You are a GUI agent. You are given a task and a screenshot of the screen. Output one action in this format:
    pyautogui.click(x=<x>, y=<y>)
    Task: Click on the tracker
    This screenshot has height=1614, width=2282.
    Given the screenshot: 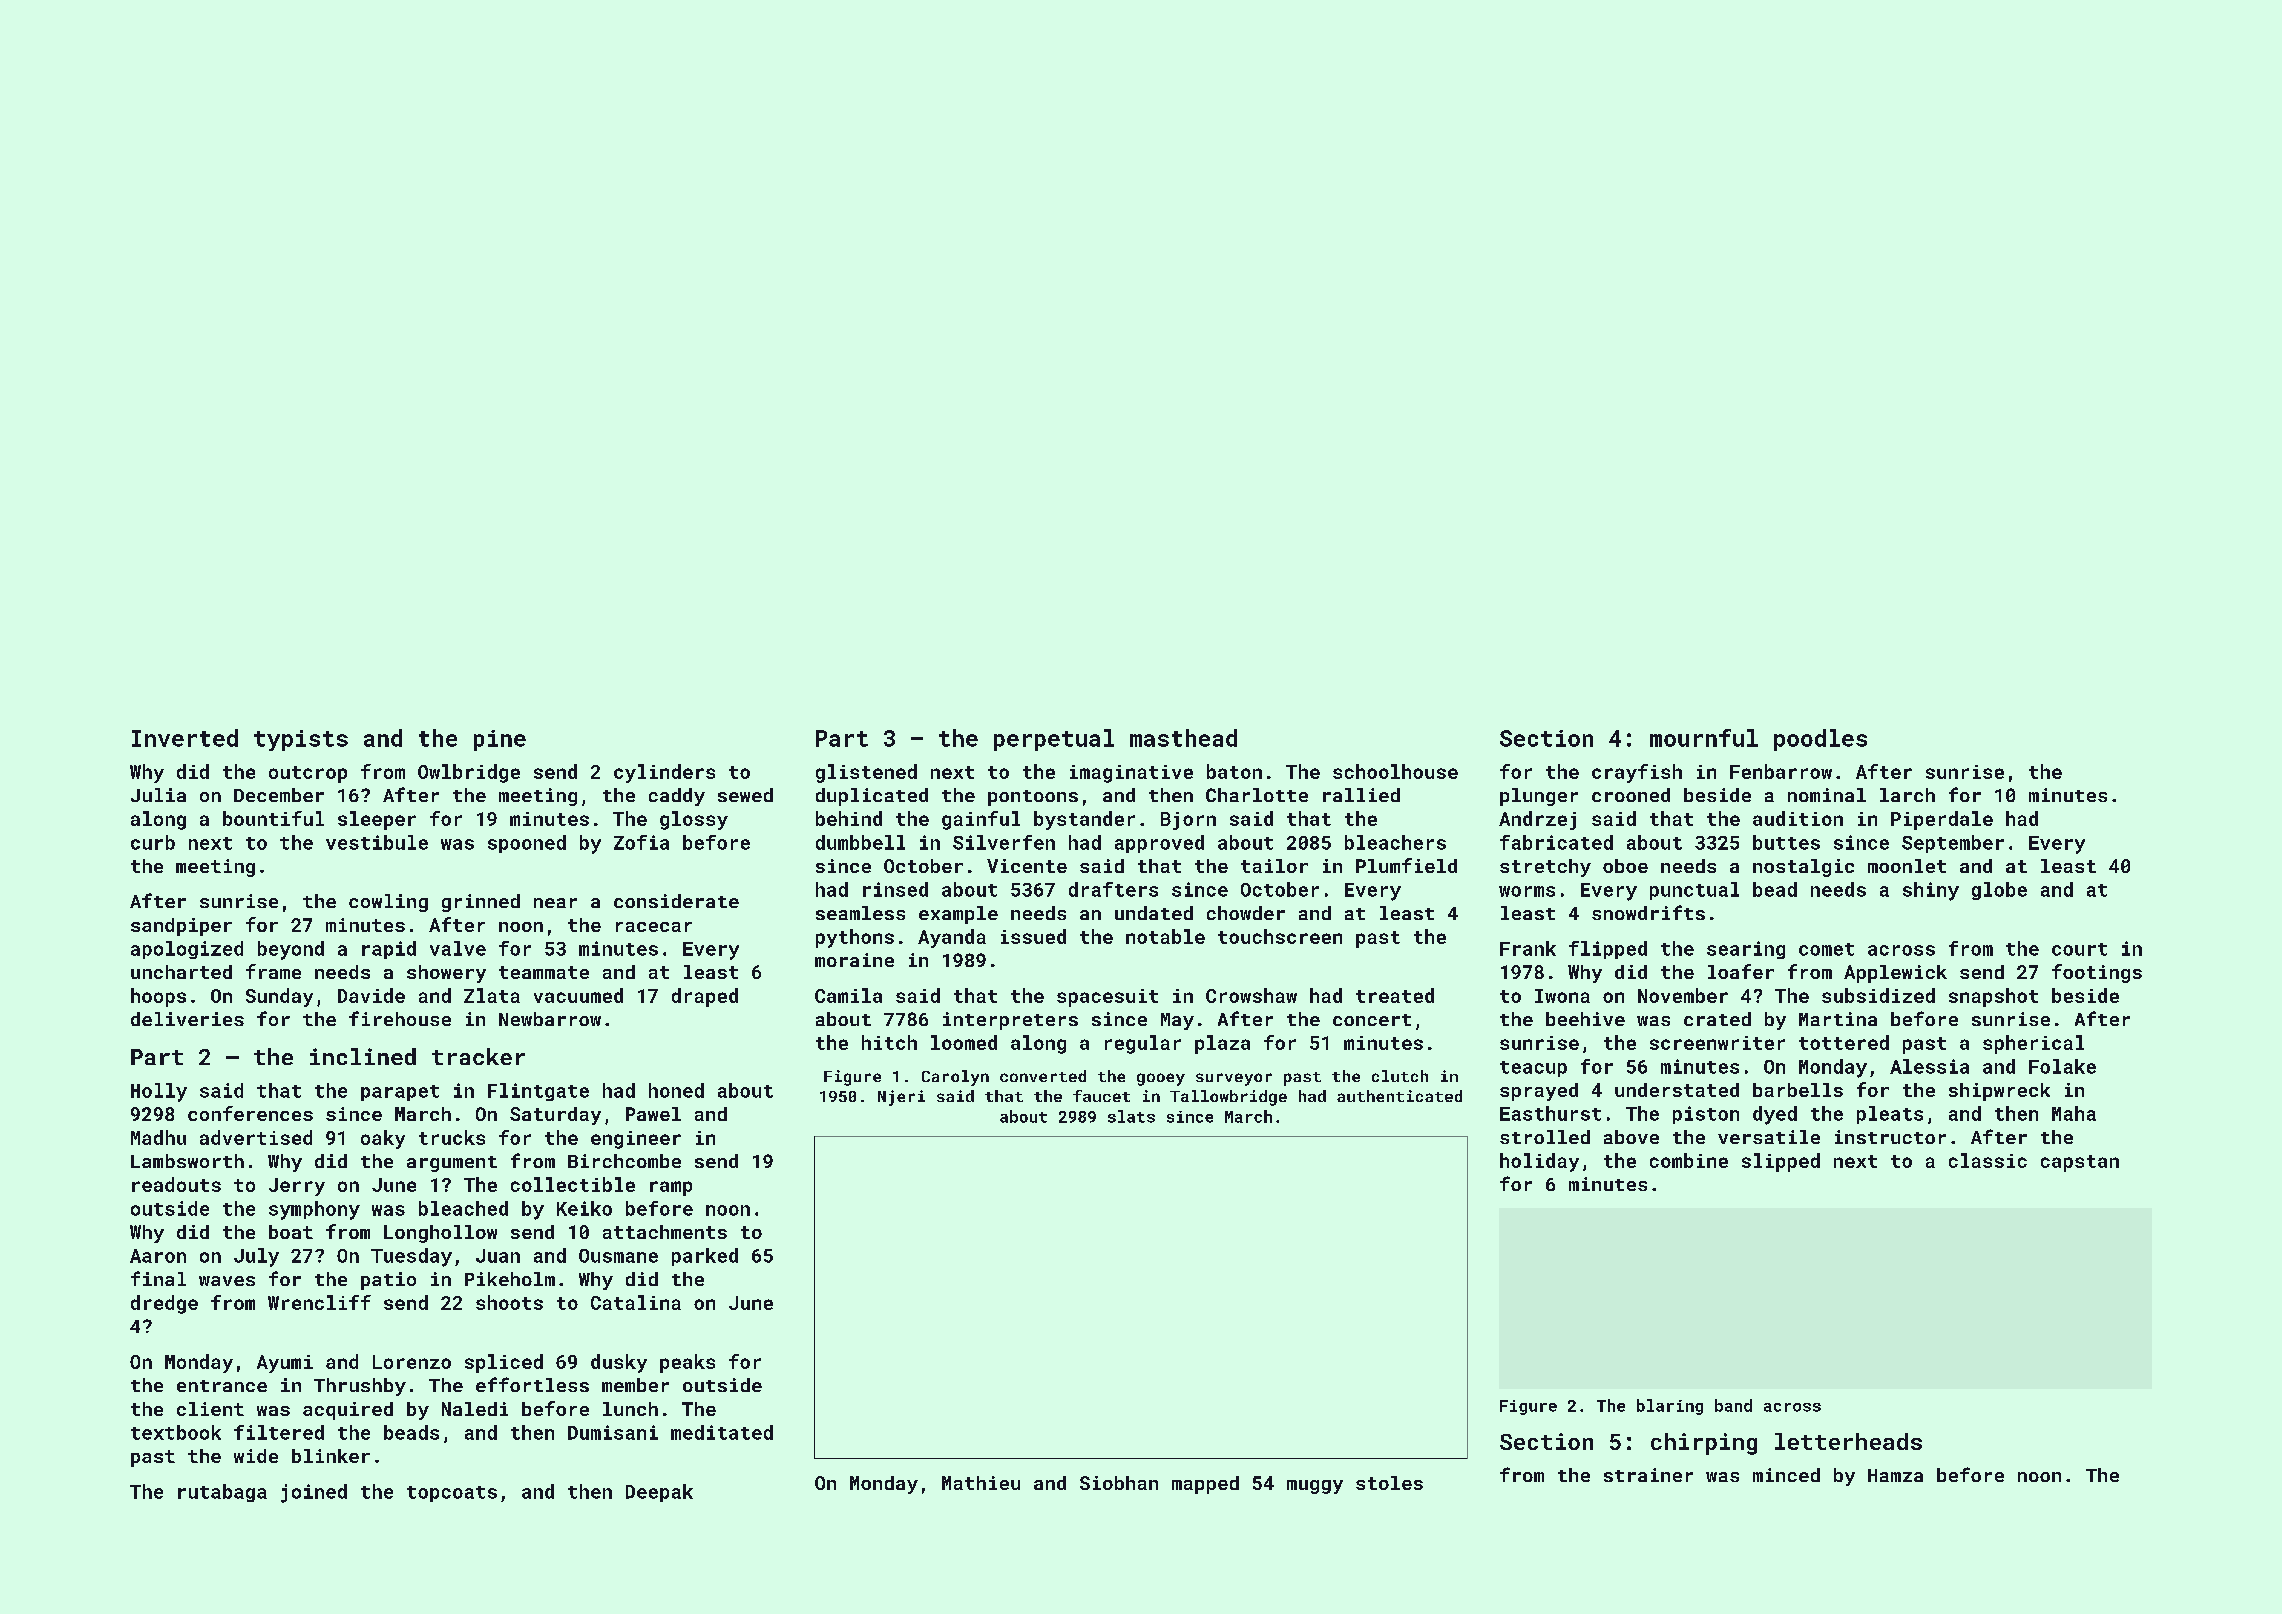 What is the action you would take?
    pyautogui.click(x=478, y=1056)
